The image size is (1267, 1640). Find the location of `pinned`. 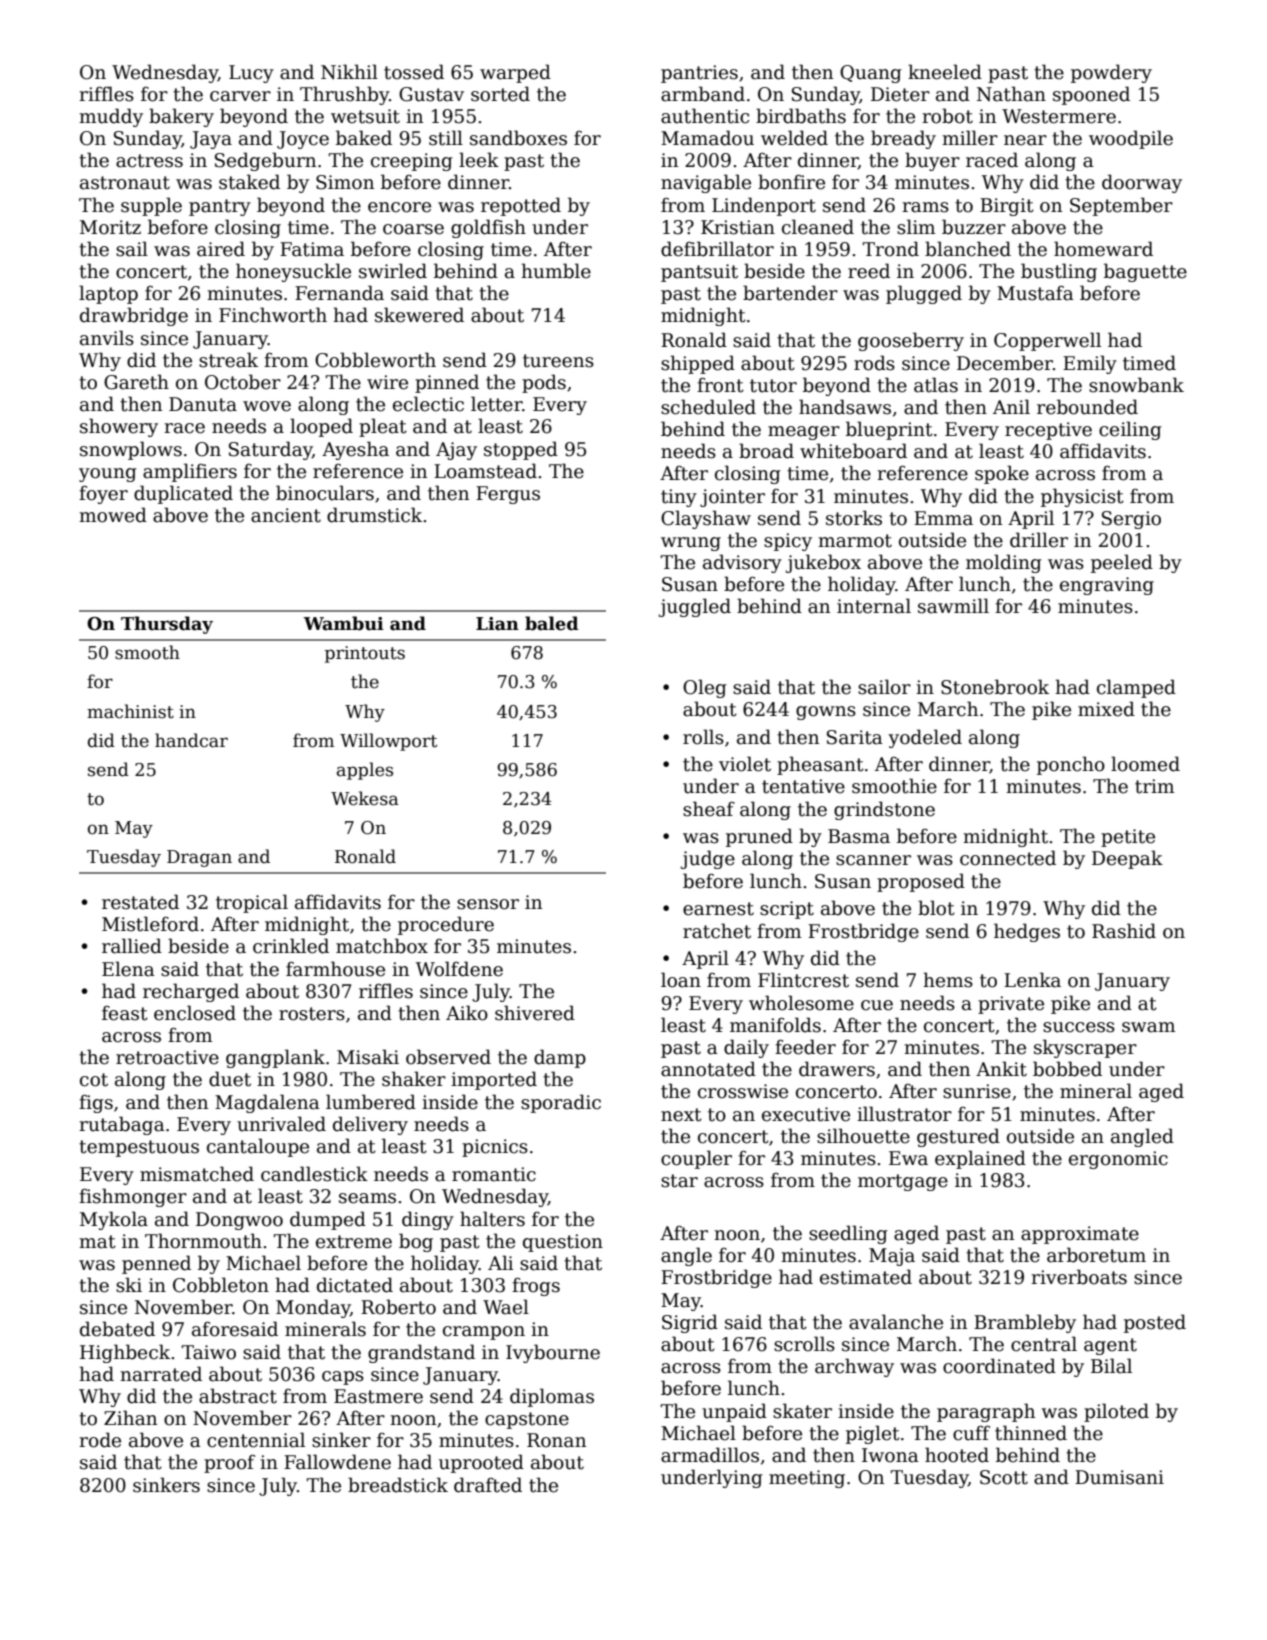

pinned is located at coordinates (447, 383).
